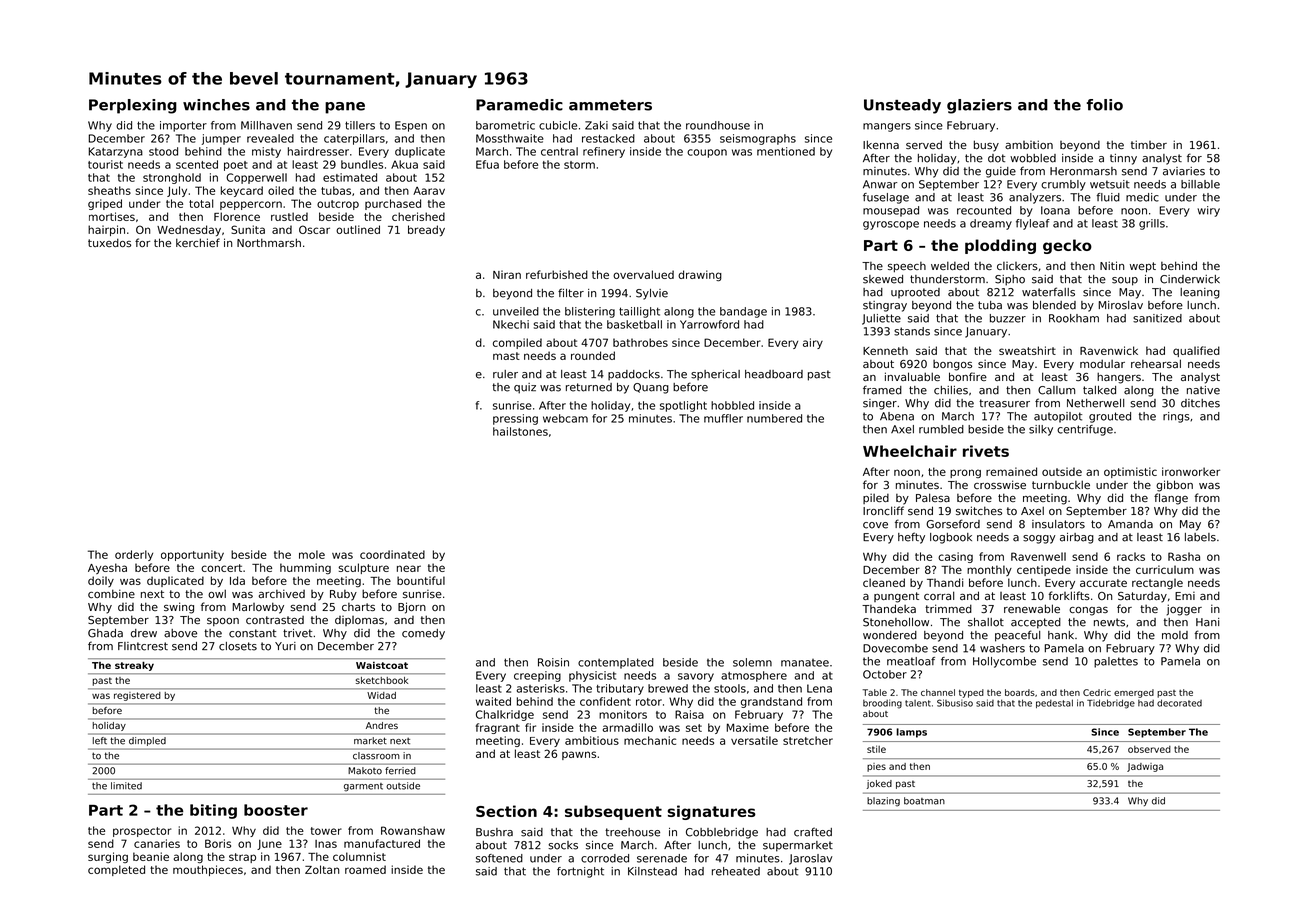 The image size is (1308, 924). What do you see at coordinates (506, 811) in the document?
I see `Section` at bounding box center [506, 811].
